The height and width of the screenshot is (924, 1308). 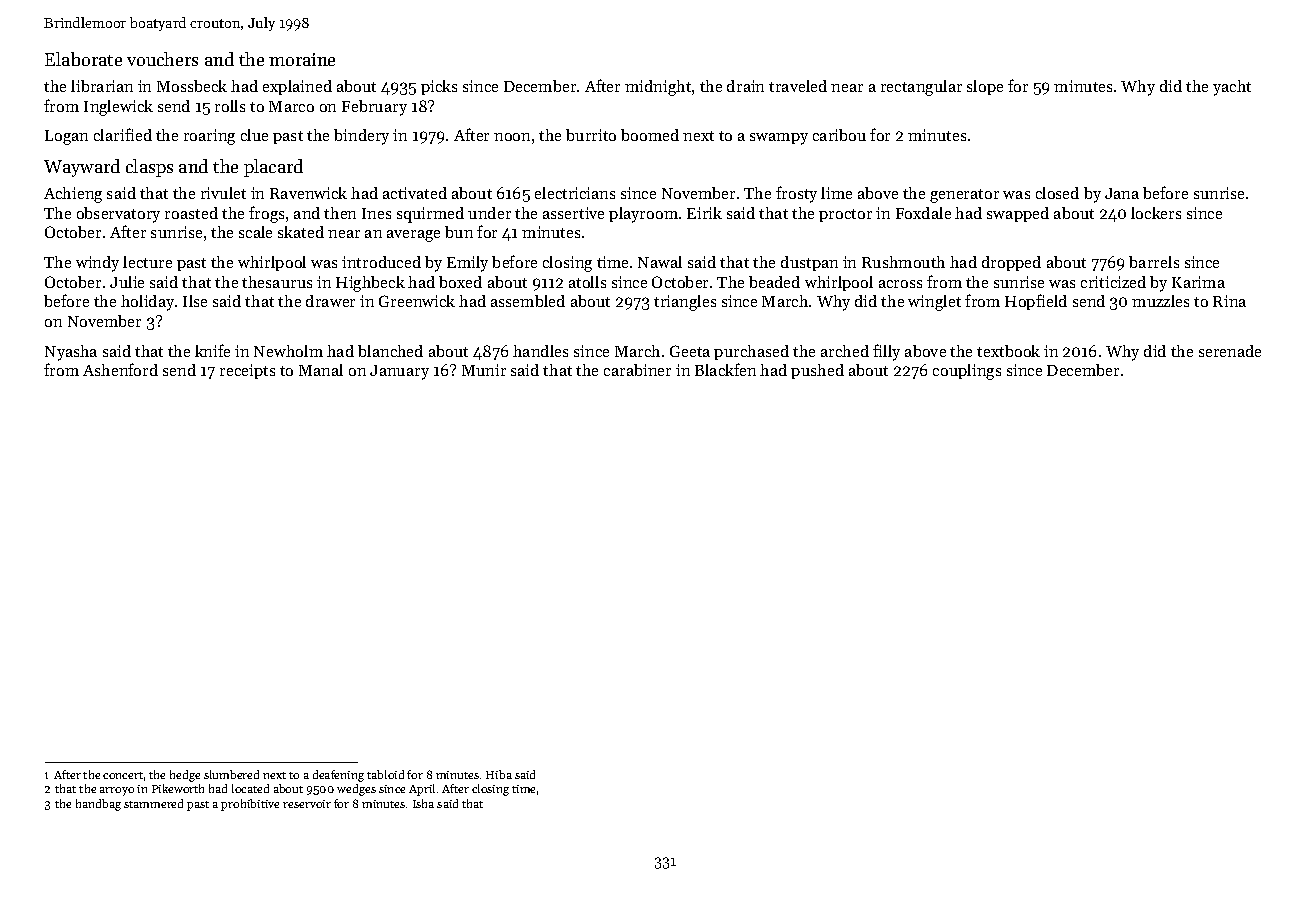 I want to click on concert, so click(x=123, y=775).
